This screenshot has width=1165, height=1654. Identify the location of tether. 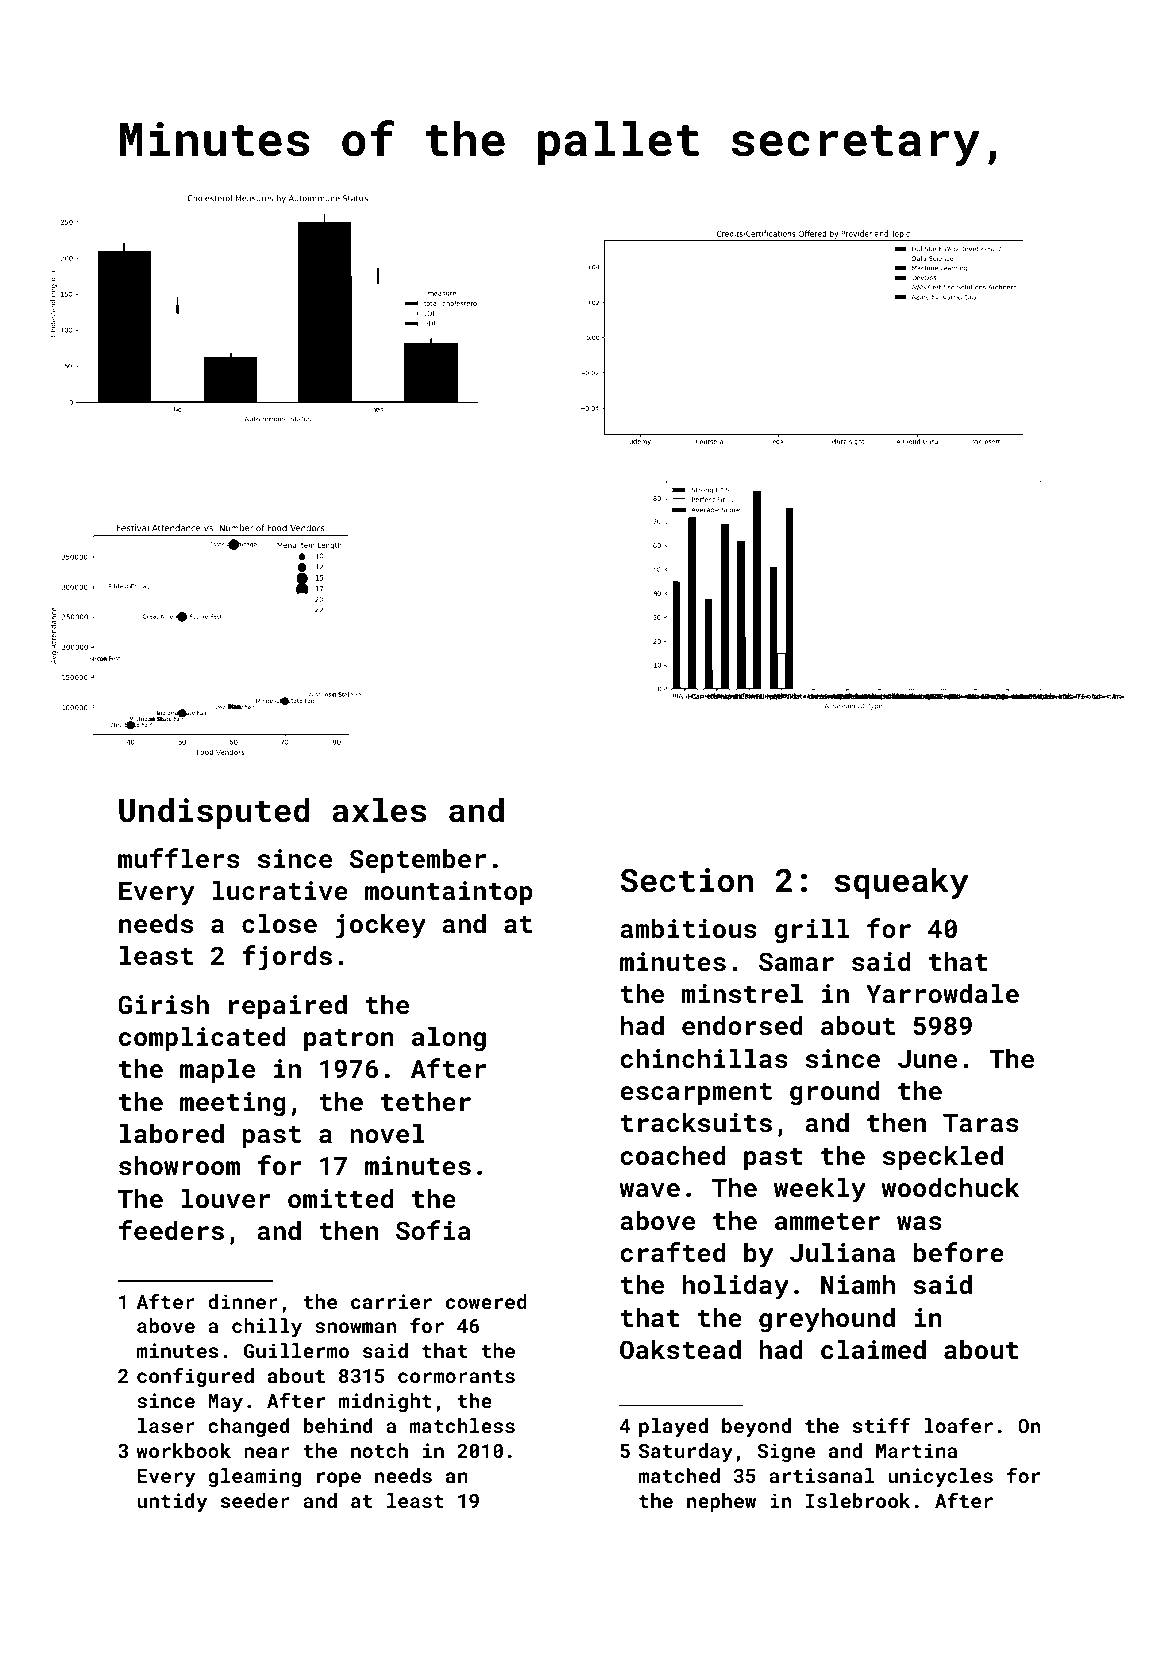
(426, 1101).
